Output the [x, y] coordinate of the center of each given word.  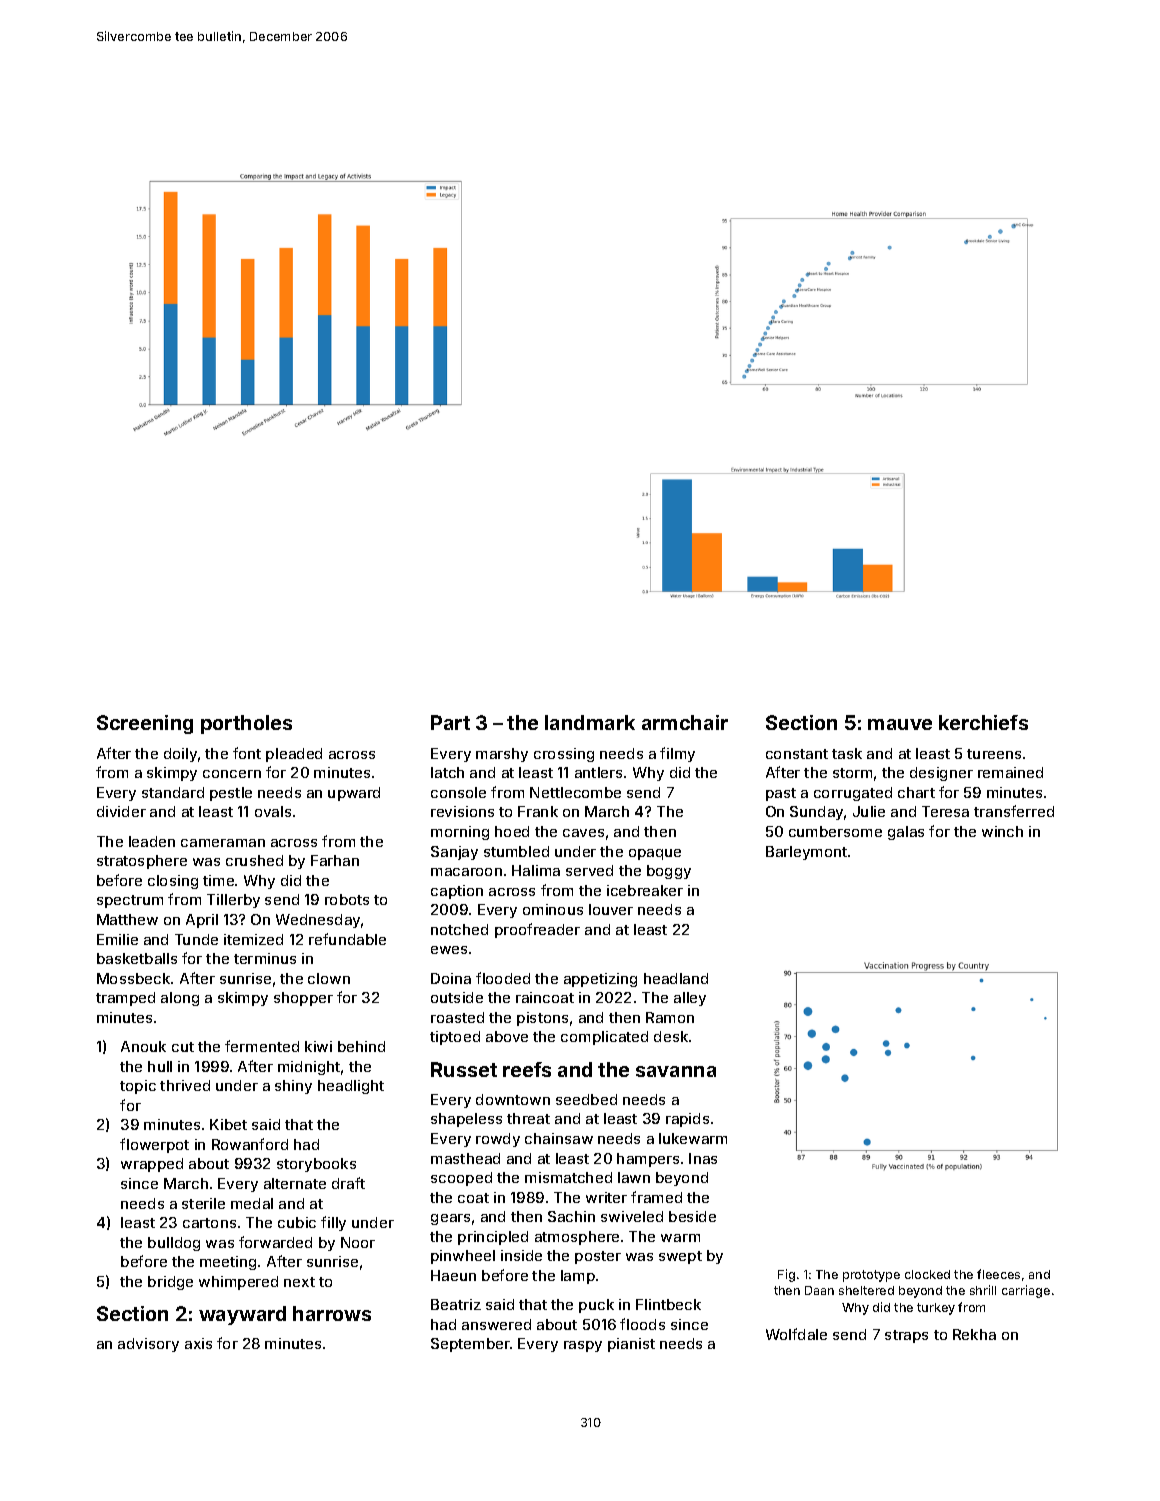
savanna [676, 1071]
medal [252, 1203]
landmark [590, 722]
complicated [604, 1038]
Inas [703, 1158]
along [180, 999]
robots [347, 899]
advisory [148, 1345]
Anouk [143, 1046]
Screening [145, 724]
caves [583, 833]
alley [690, 999]
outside [457, 997]
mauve [900, 724]
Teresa [945, 811]
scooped [461, 1179]
